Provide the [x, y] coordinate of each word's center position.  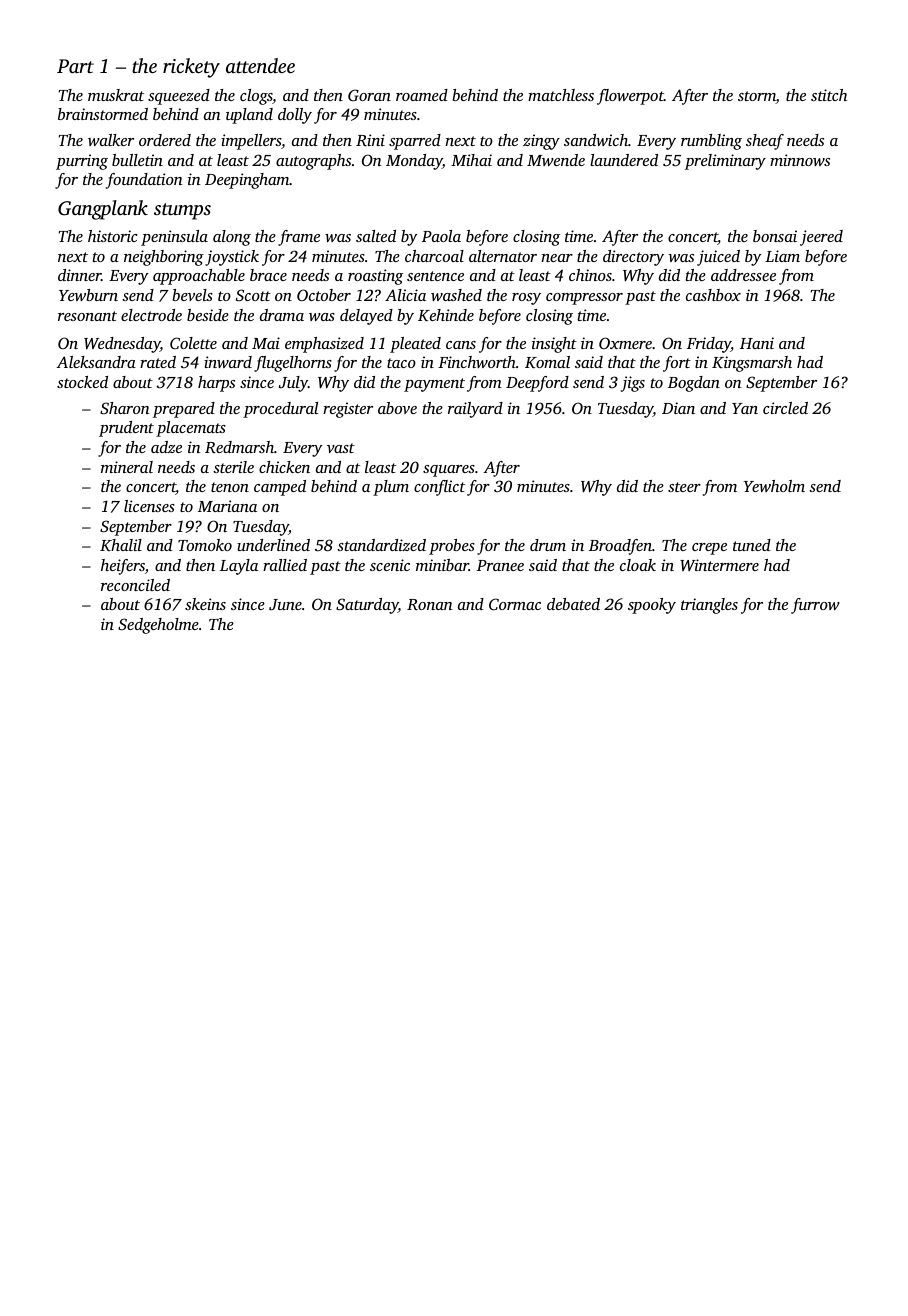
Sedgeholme [158, 626]
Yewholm [774, 486]
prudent [126, 429]
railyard [475, 410]
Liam [782, 256]
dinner [79, 275]
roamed [422, 95]
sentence [435, 276]
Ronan [430, 605]
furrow [815, 606]
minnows [800, 160]
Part [75, 66]
